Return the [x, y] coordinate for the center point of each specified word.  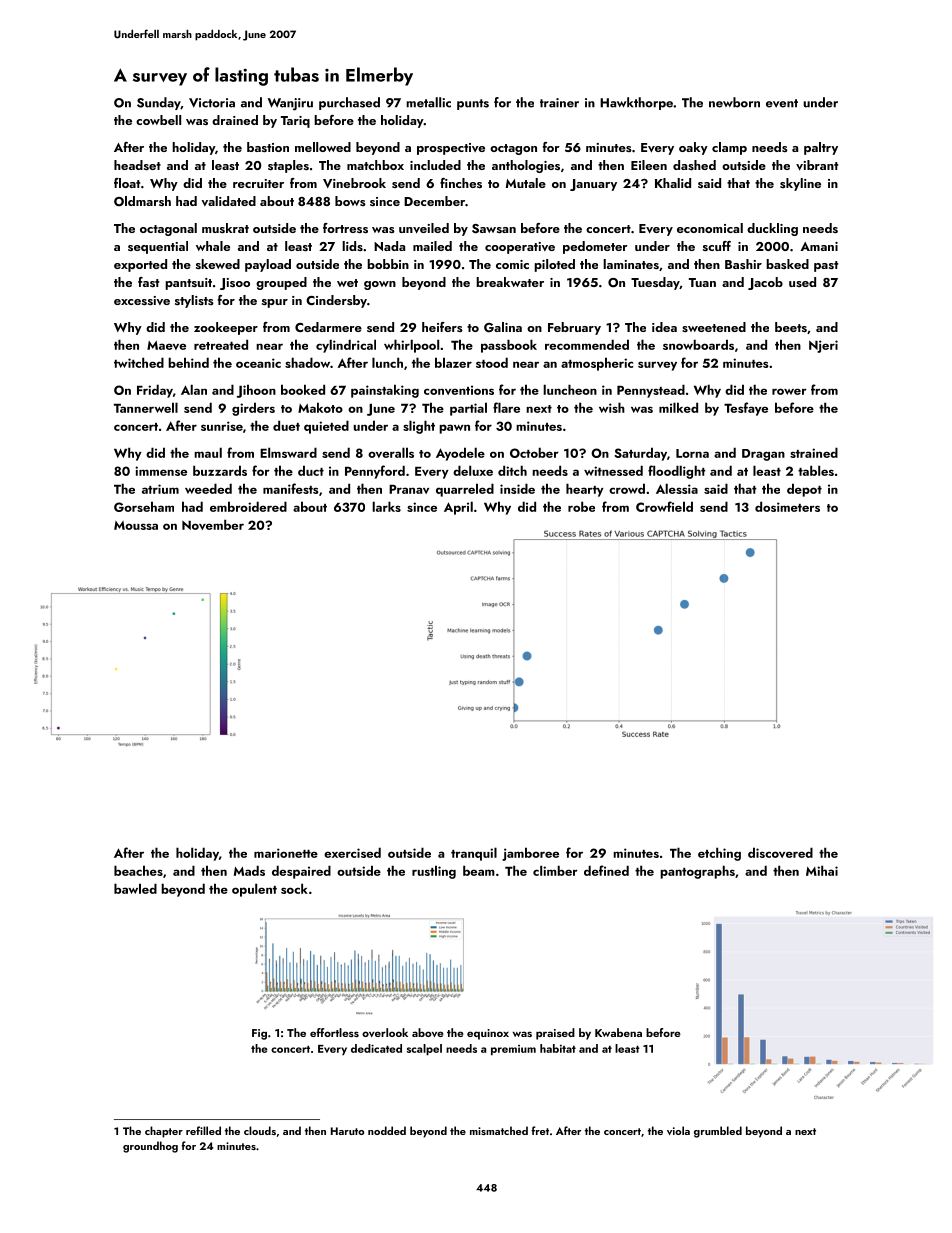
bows [350, 201]
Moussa [136, 525]
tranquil [474, 854]
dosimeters [787, 506]
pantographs [697, 872]
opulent [254, 890]
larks [386, 506]
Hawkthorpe [636, 103]
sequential [158, 247]
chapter [164, 1132]
